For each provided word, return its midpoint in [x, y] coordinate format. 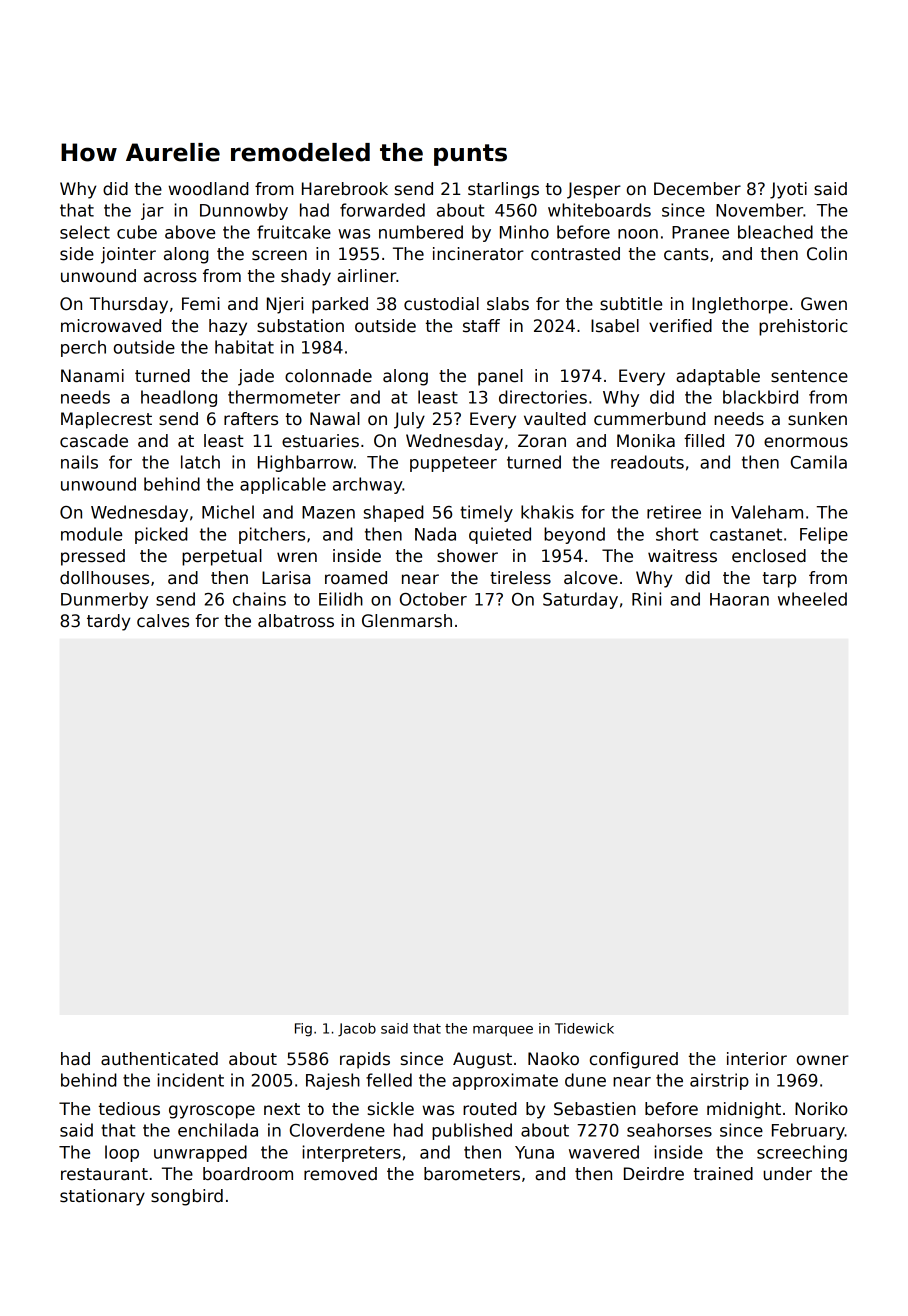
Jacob [357, 1030]
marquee [503, 1031]
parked [340, 305]
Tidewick [584, 1028]
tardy [108, 622]
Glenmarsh [407, 621]
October [433, 599]
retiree [674, 512]
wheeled [812, 599]
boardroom [248, 1174]
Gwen [824, 304]
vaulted [555, 419]
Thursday [129, 305]
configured [634, 1060]
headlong [179, 398]
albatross [296, 621]
